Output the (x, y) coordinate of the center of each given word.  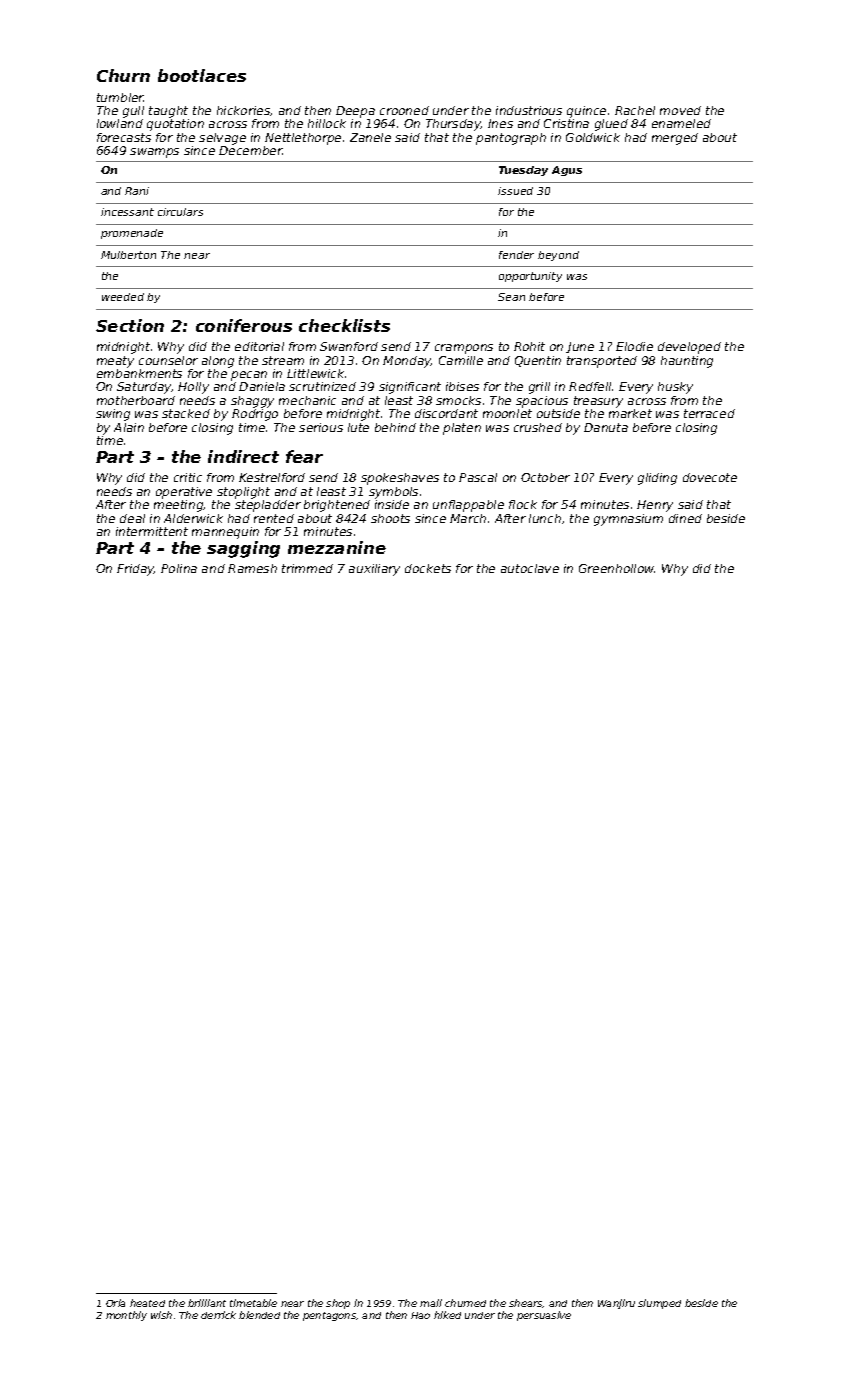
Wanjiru (616, 1304)
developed (689, 348)
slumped (659, 1304)
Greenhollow (616, 568)
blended (259, 1315)
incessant (127, 212)
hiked (447, 1315)
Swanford (349, 346)
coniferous (244, 325)
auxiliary (374, 570)
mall (431, 1303)
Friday (135, 570)
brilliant (207, 1303)
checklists (344, 325)
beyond (558, 256)
